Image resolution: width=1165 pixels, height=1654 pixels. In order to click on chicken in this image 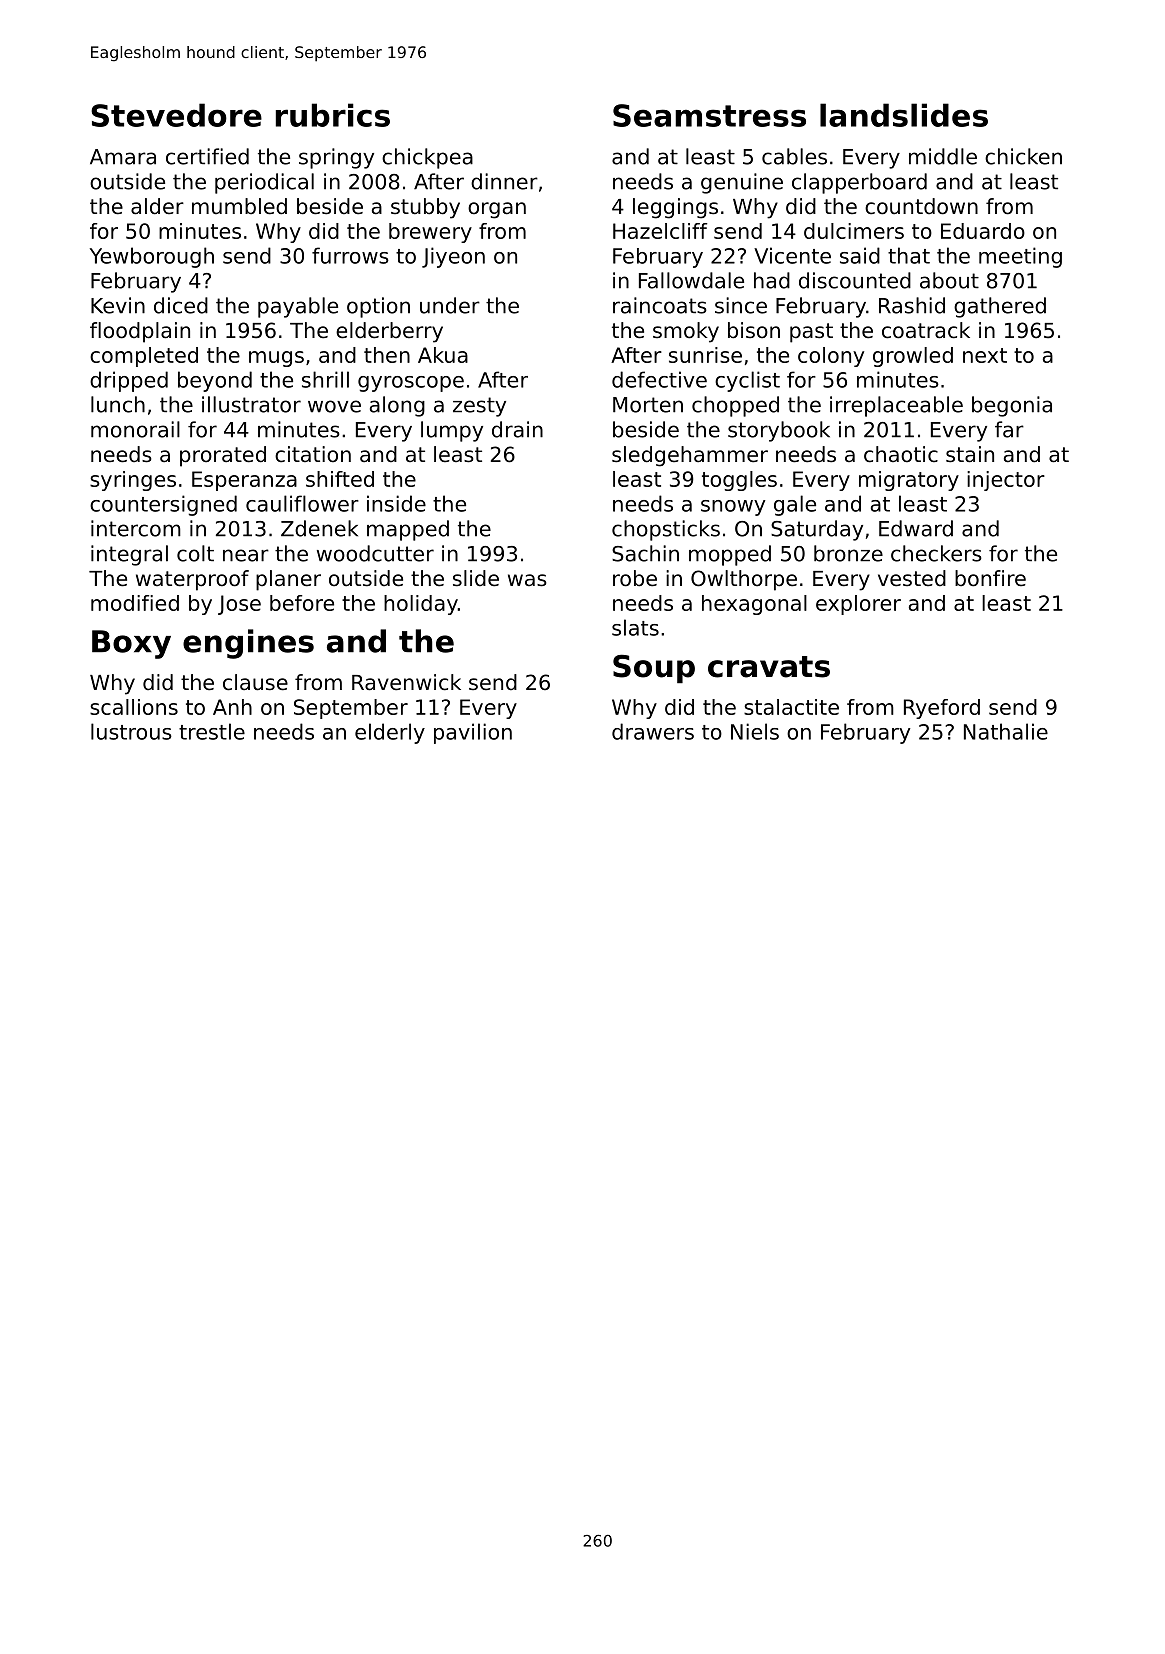, I will do `click(1023, 156)`.
